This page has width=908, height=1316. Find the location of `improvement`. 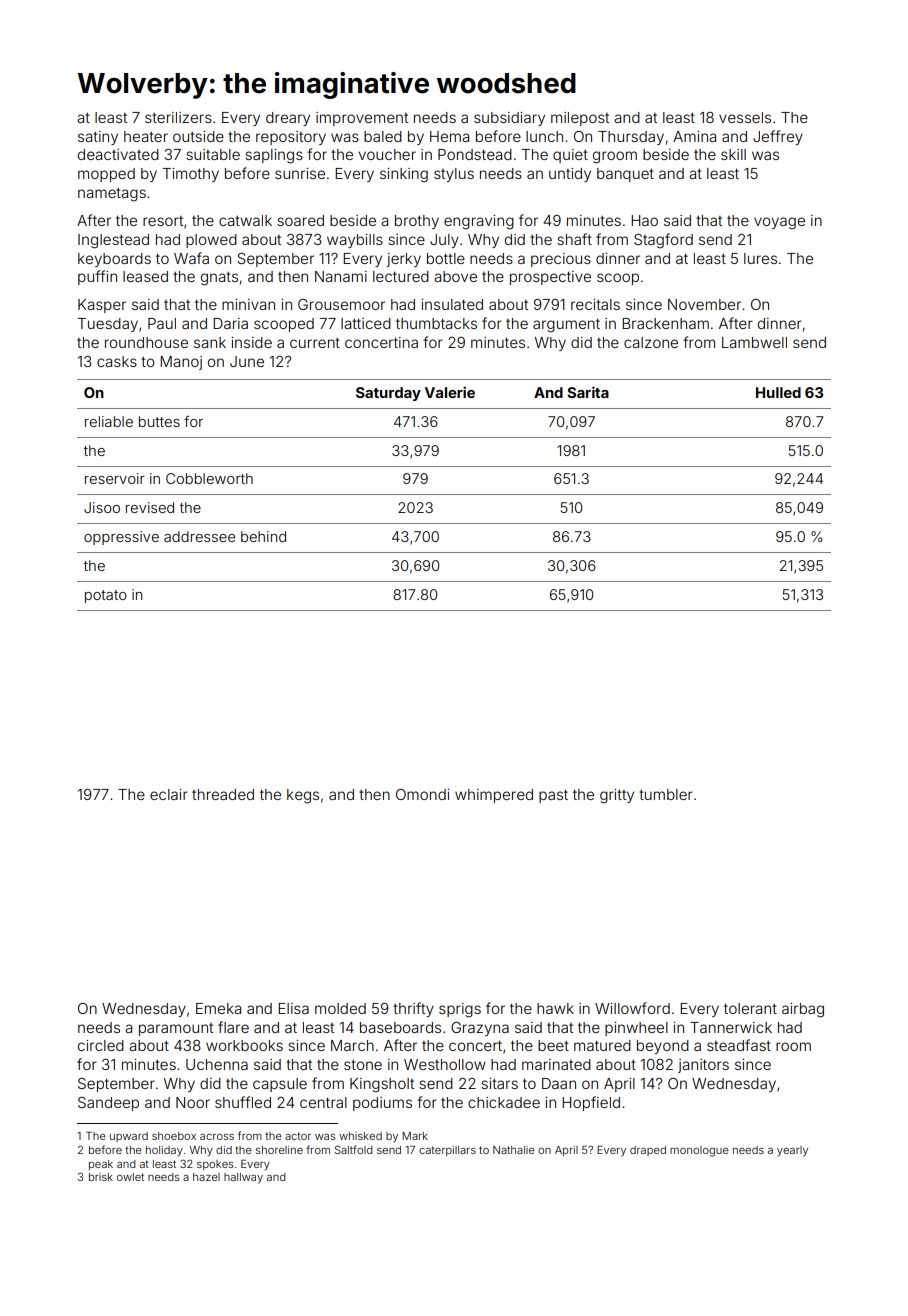

improvement is located at coordinates (362, 119).
